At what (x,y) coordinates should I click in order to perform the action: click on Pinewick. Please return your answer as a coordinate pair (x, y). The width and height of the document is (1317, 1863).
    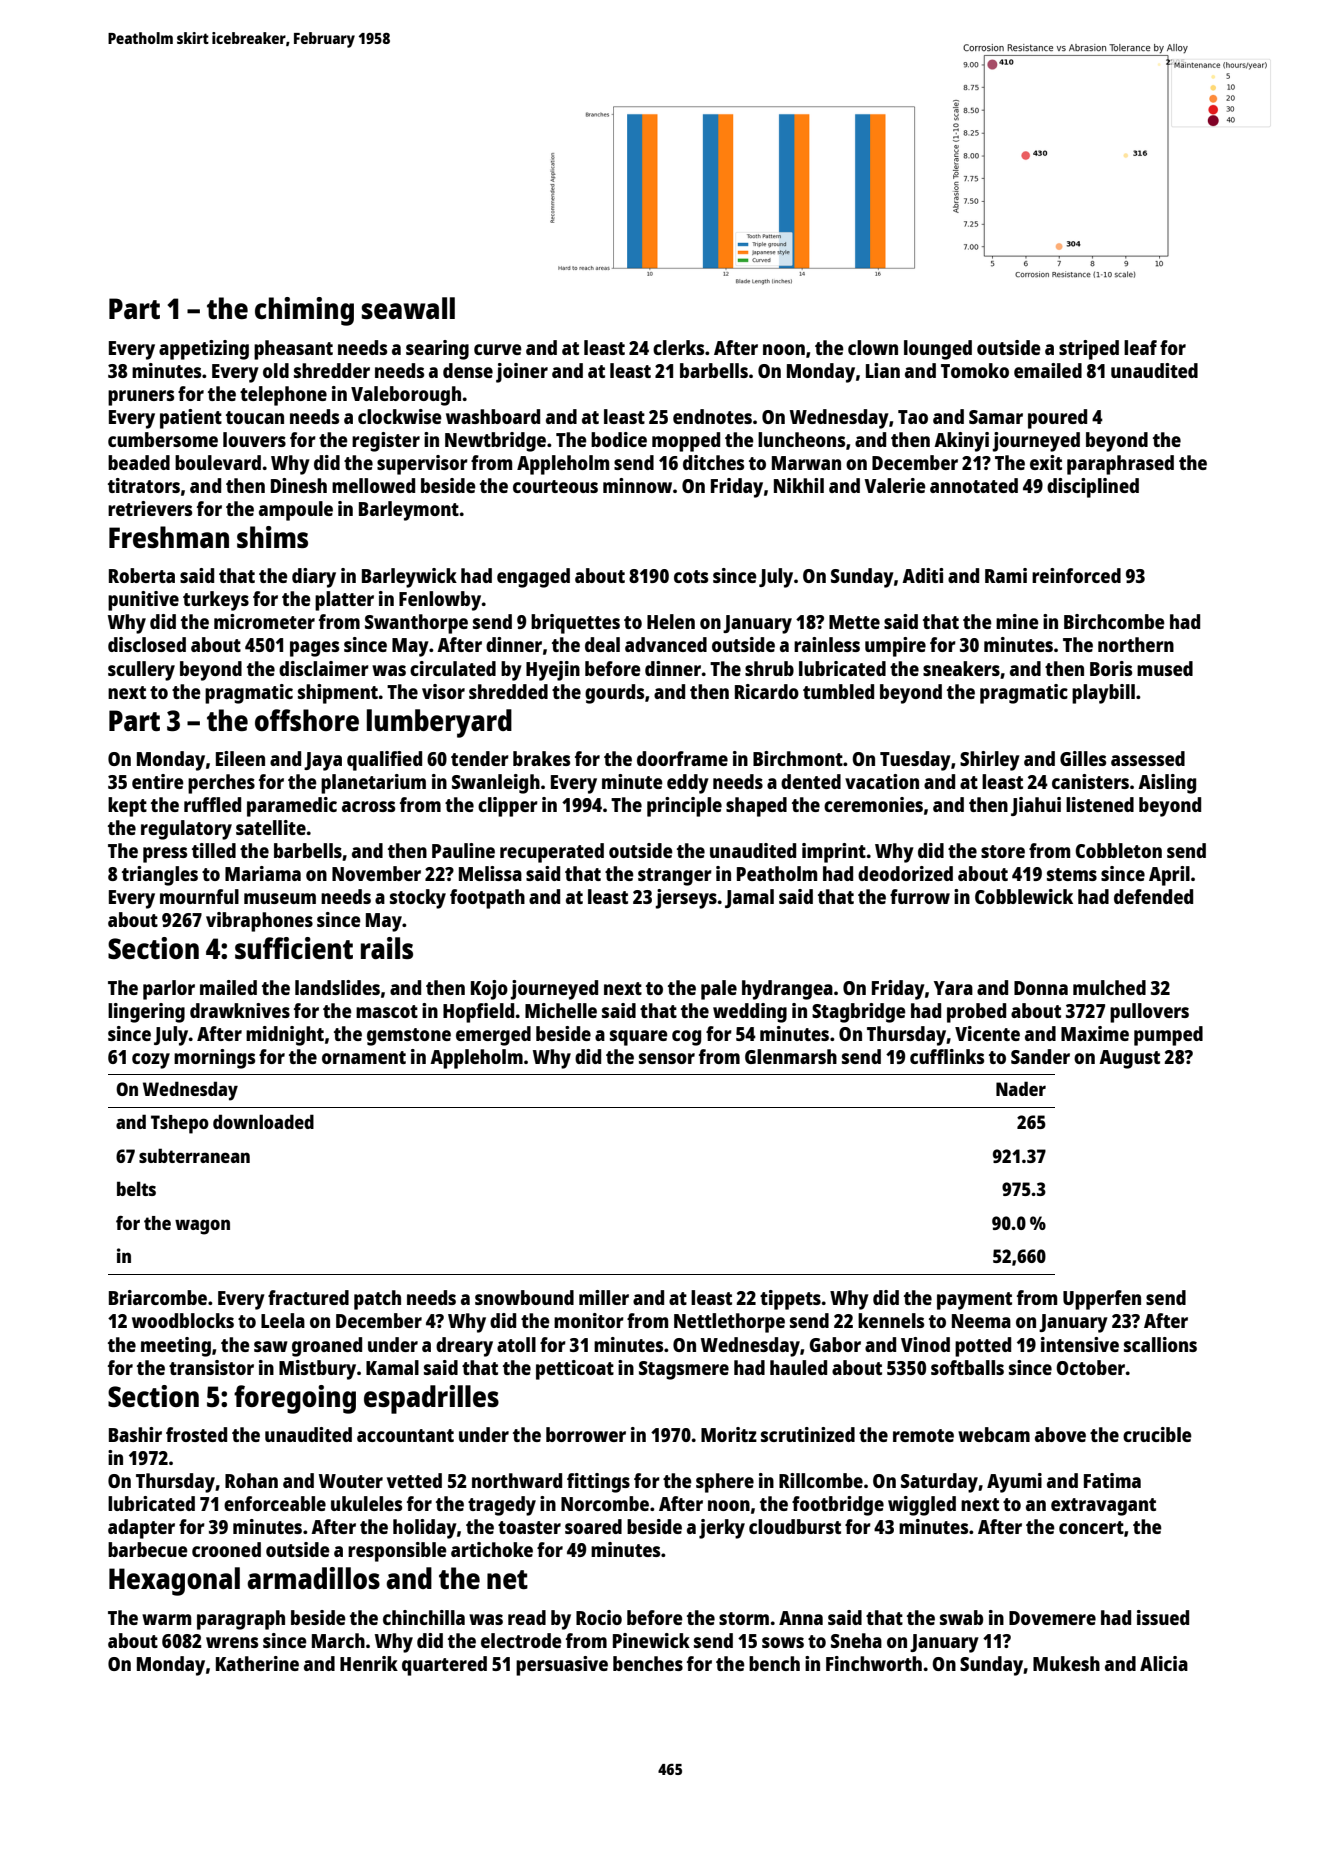
    Looking at the image, I should click on (651, 1640).
